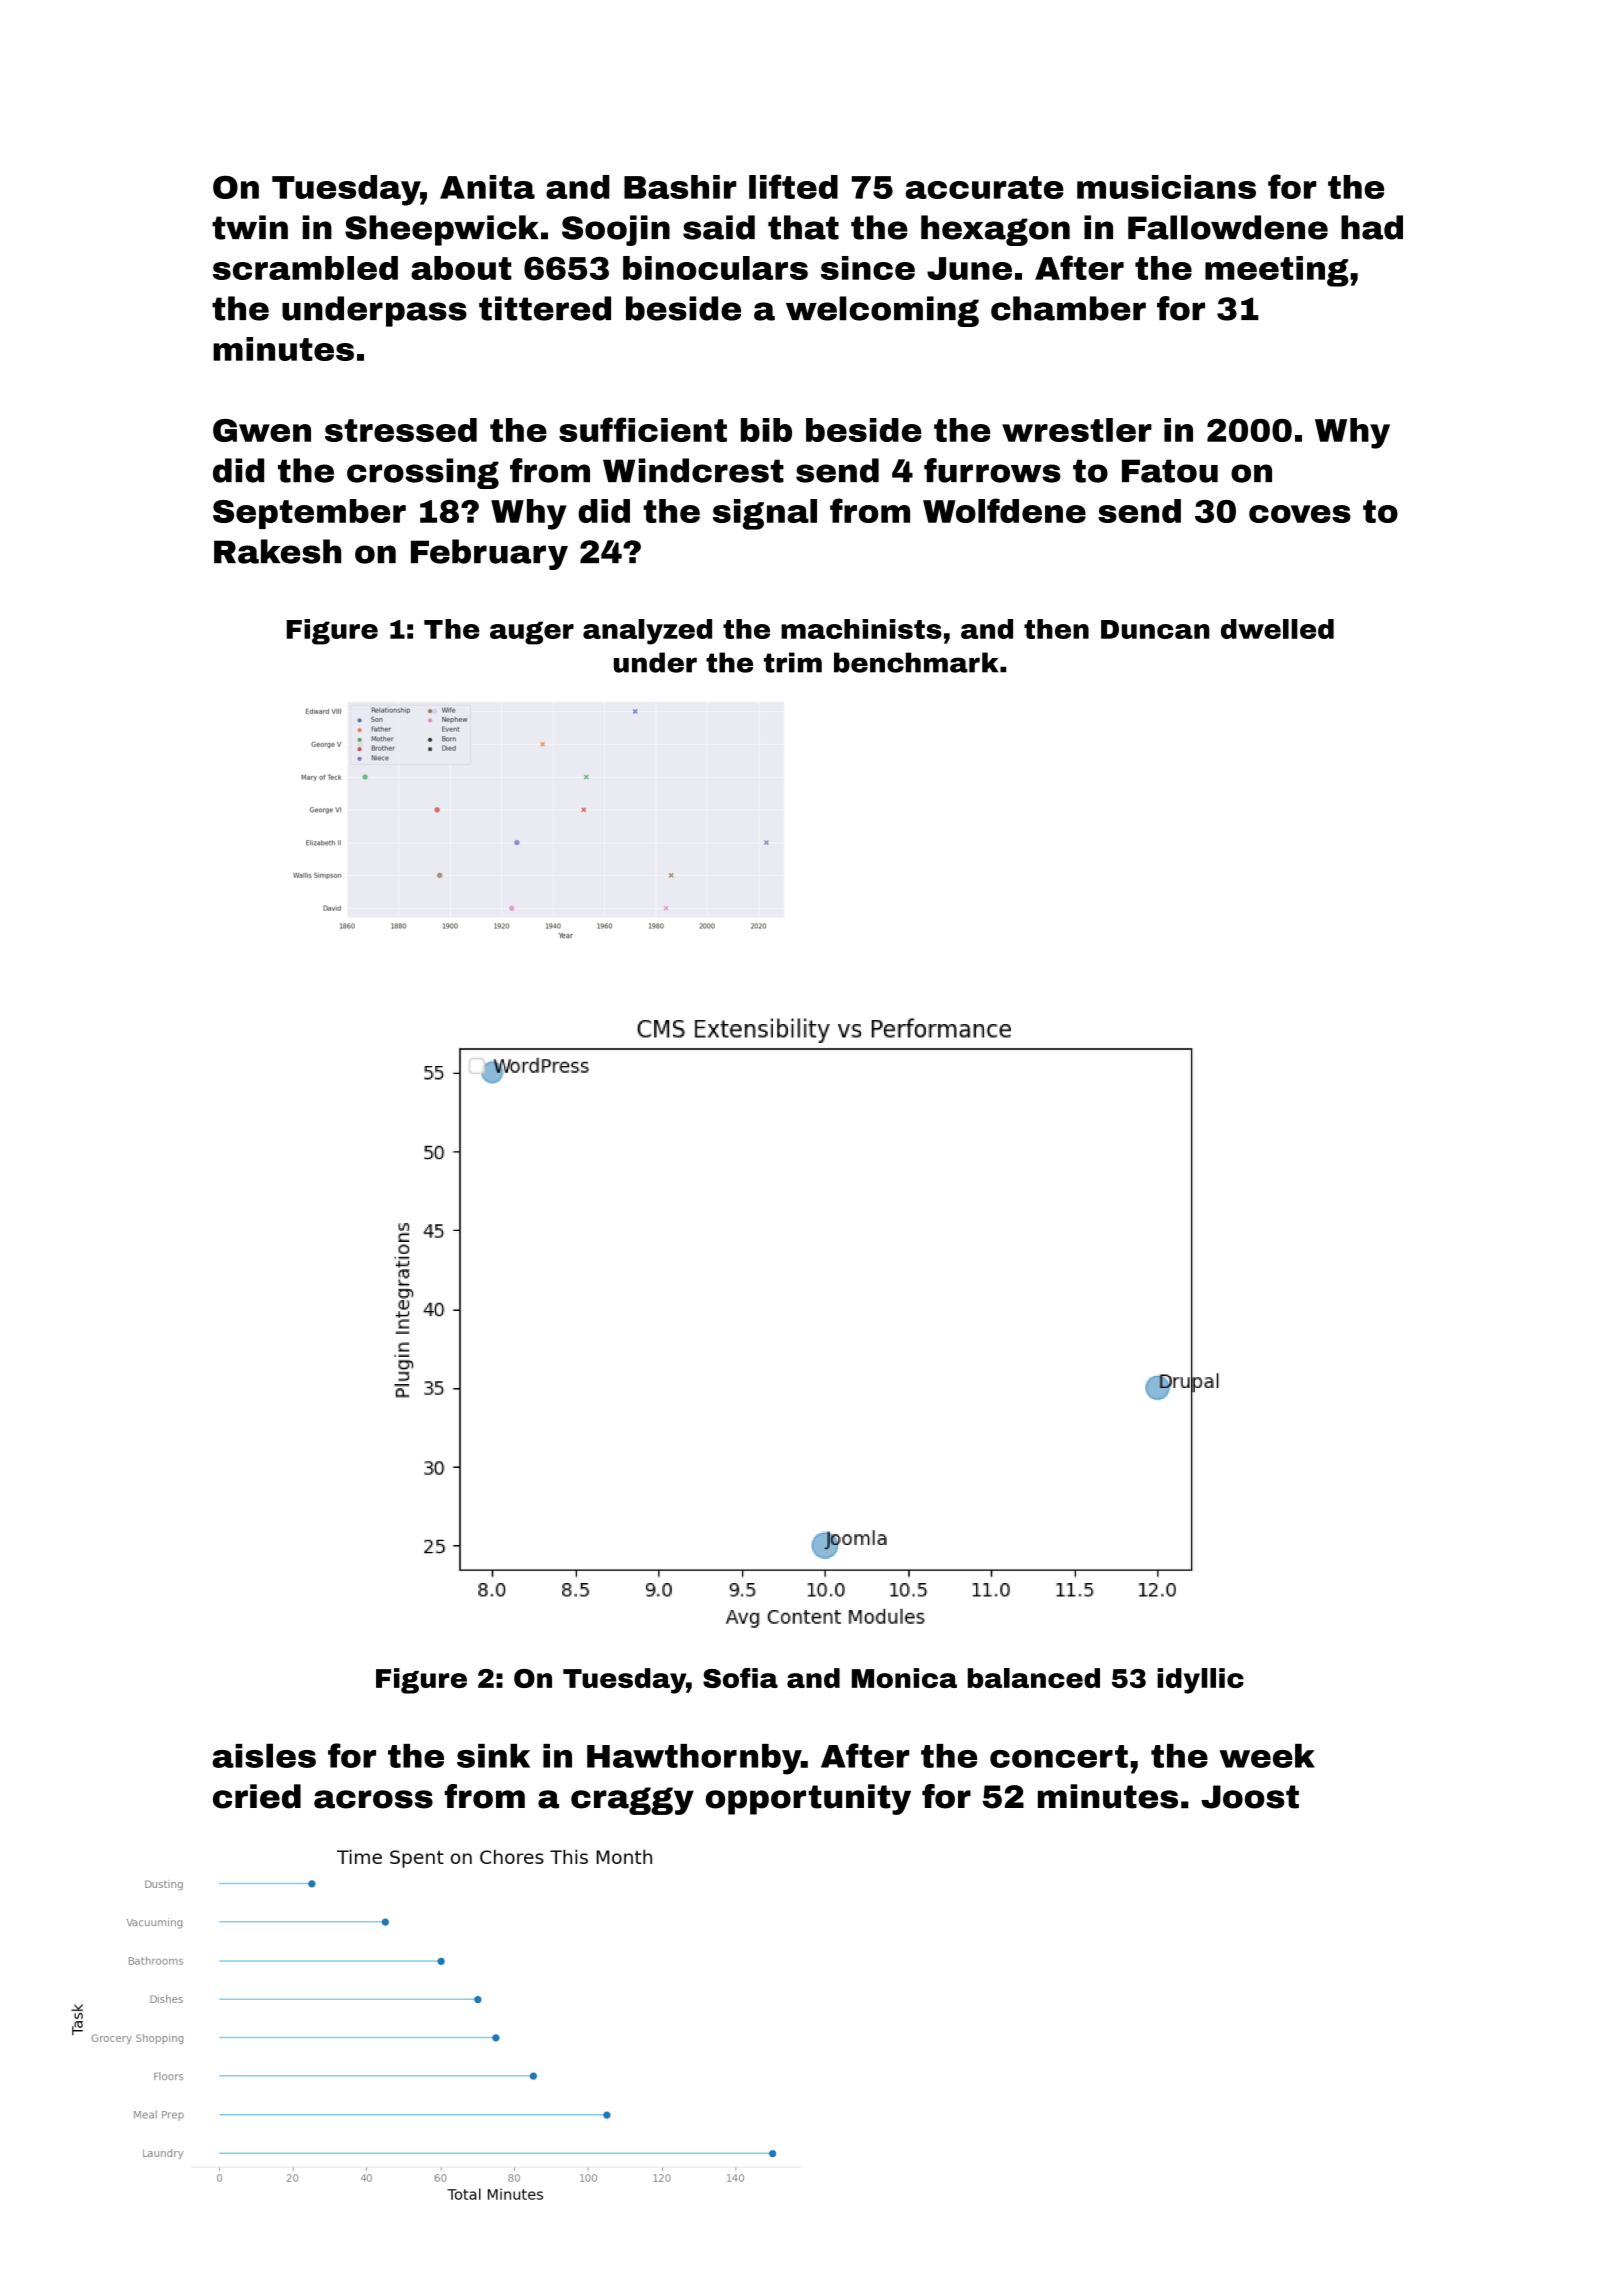 The image size is (1620, 2292). Describe the element at coordinates (1277, 629) in the screenshot. I see `dwelled` at that location.
